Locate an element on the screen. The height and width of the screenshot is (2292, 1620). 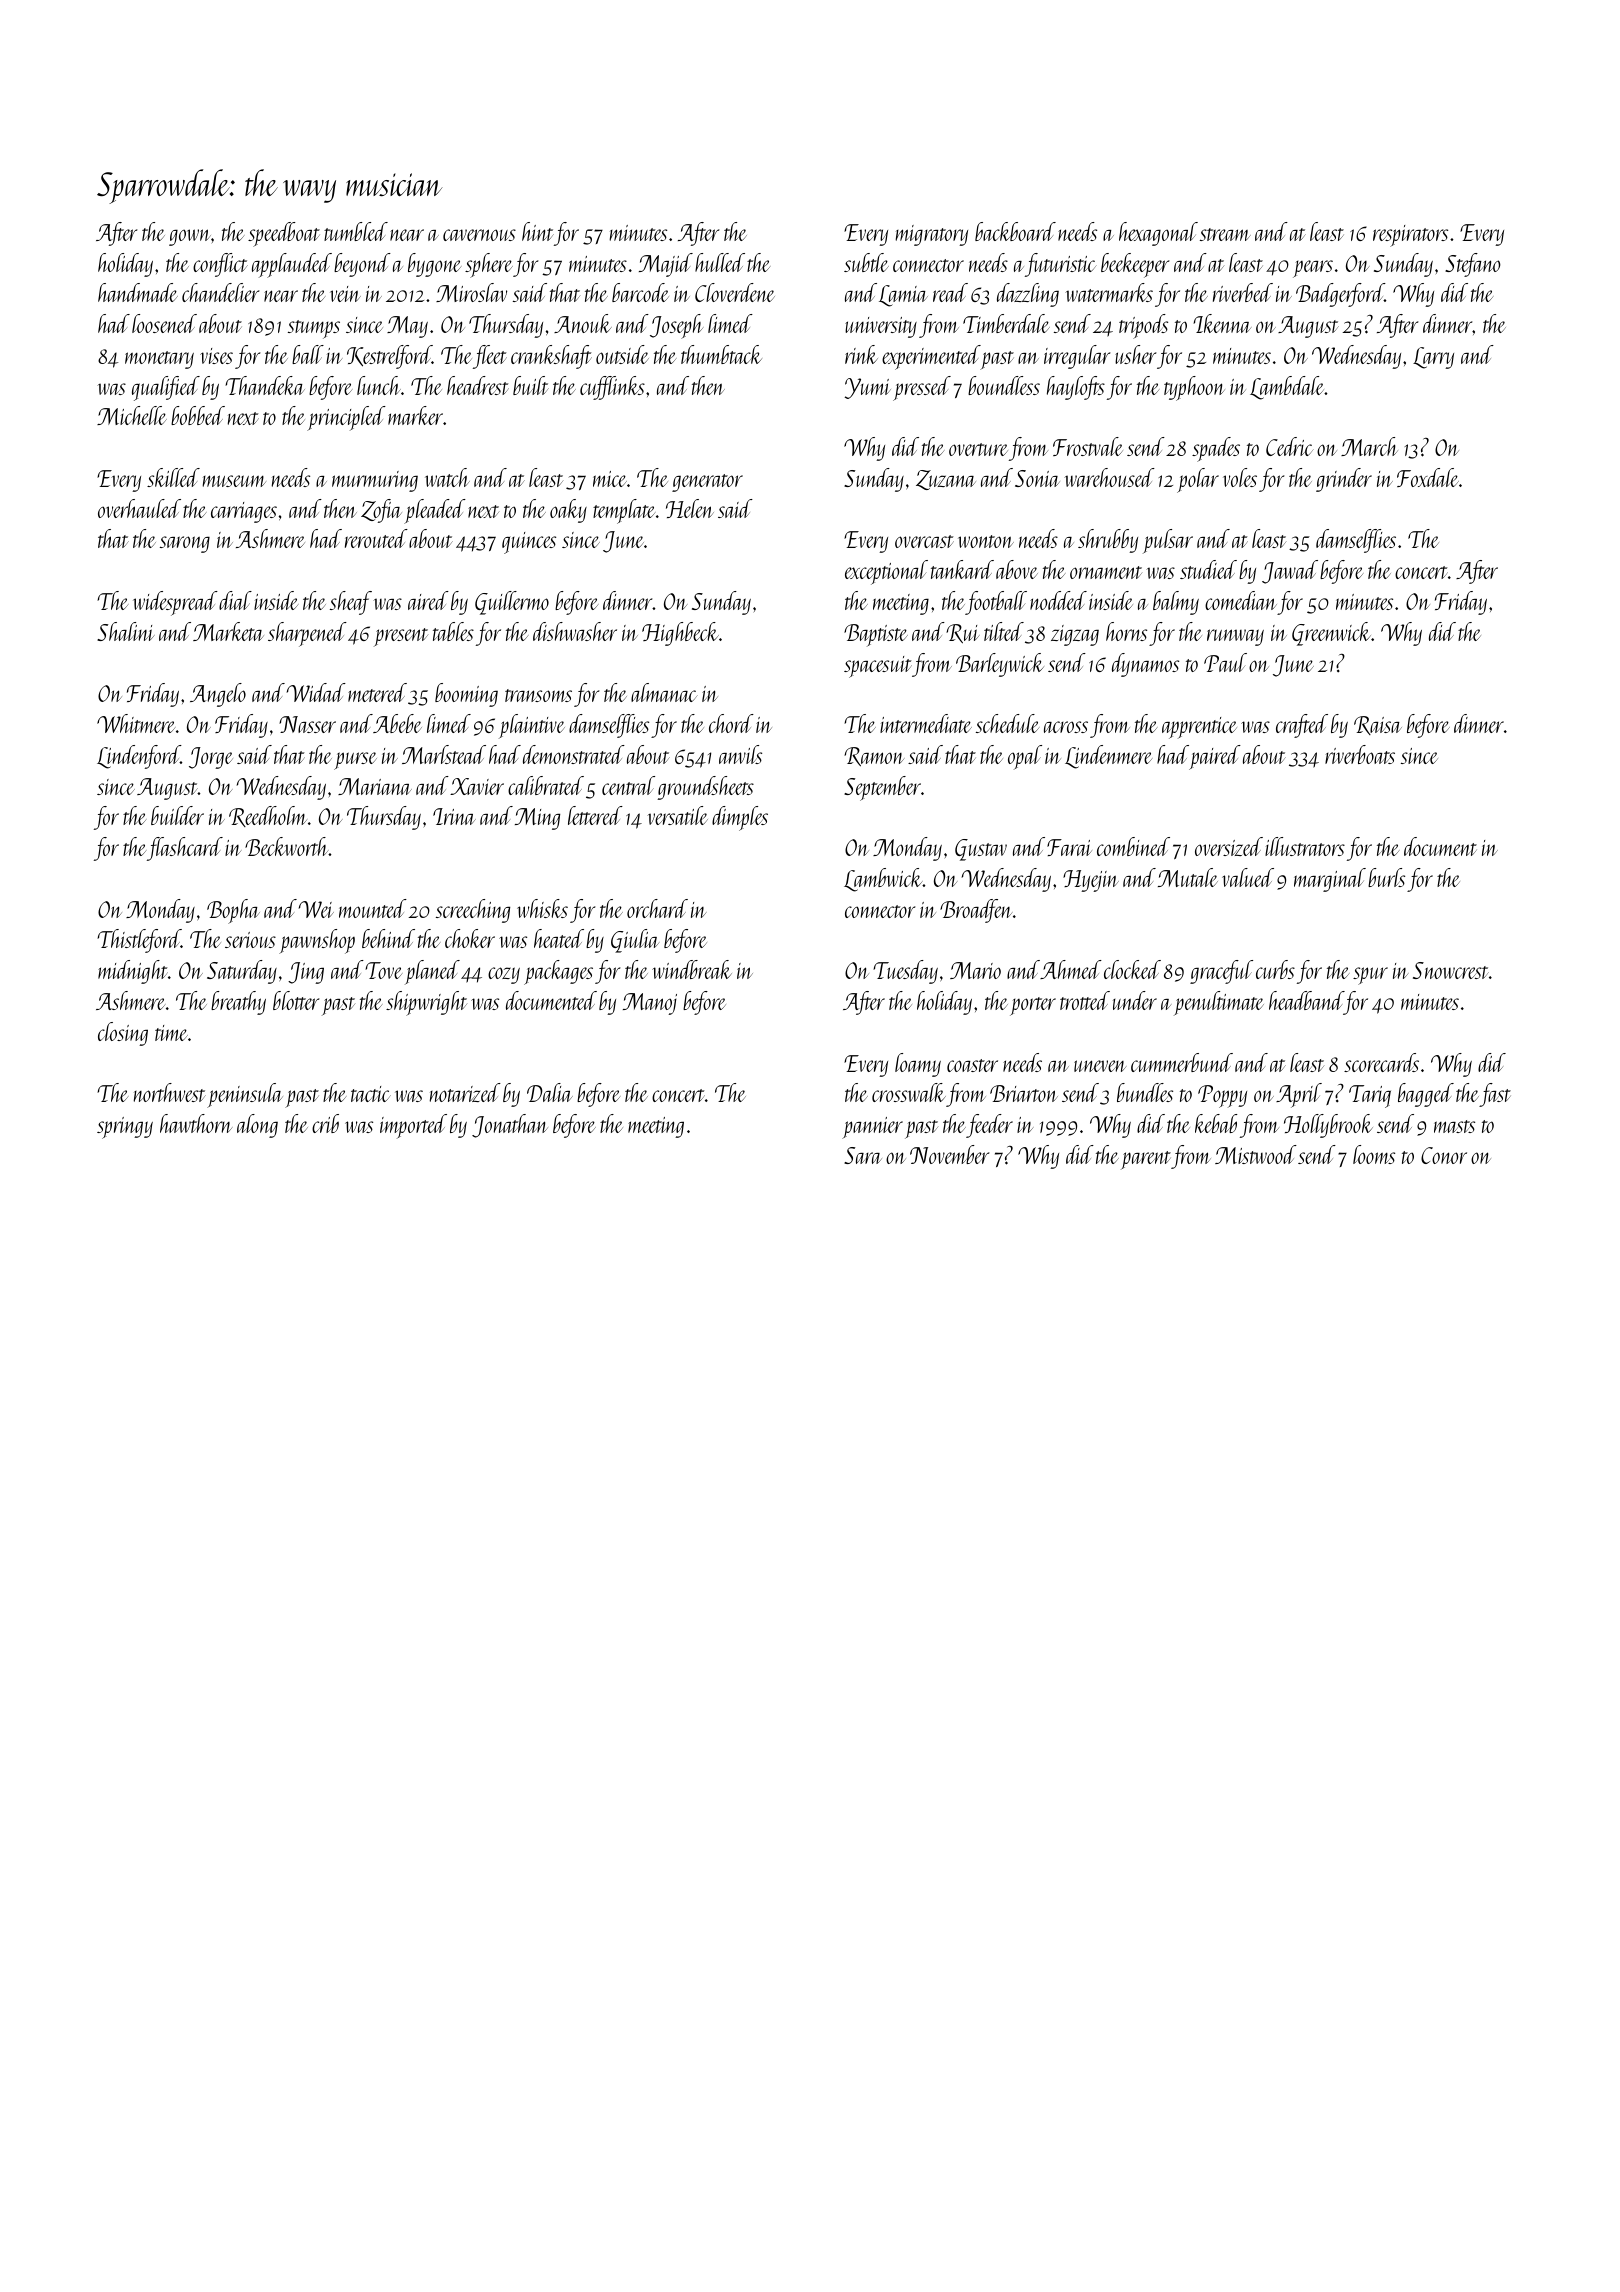
Guillermo is located at coordinates (512, 603).
